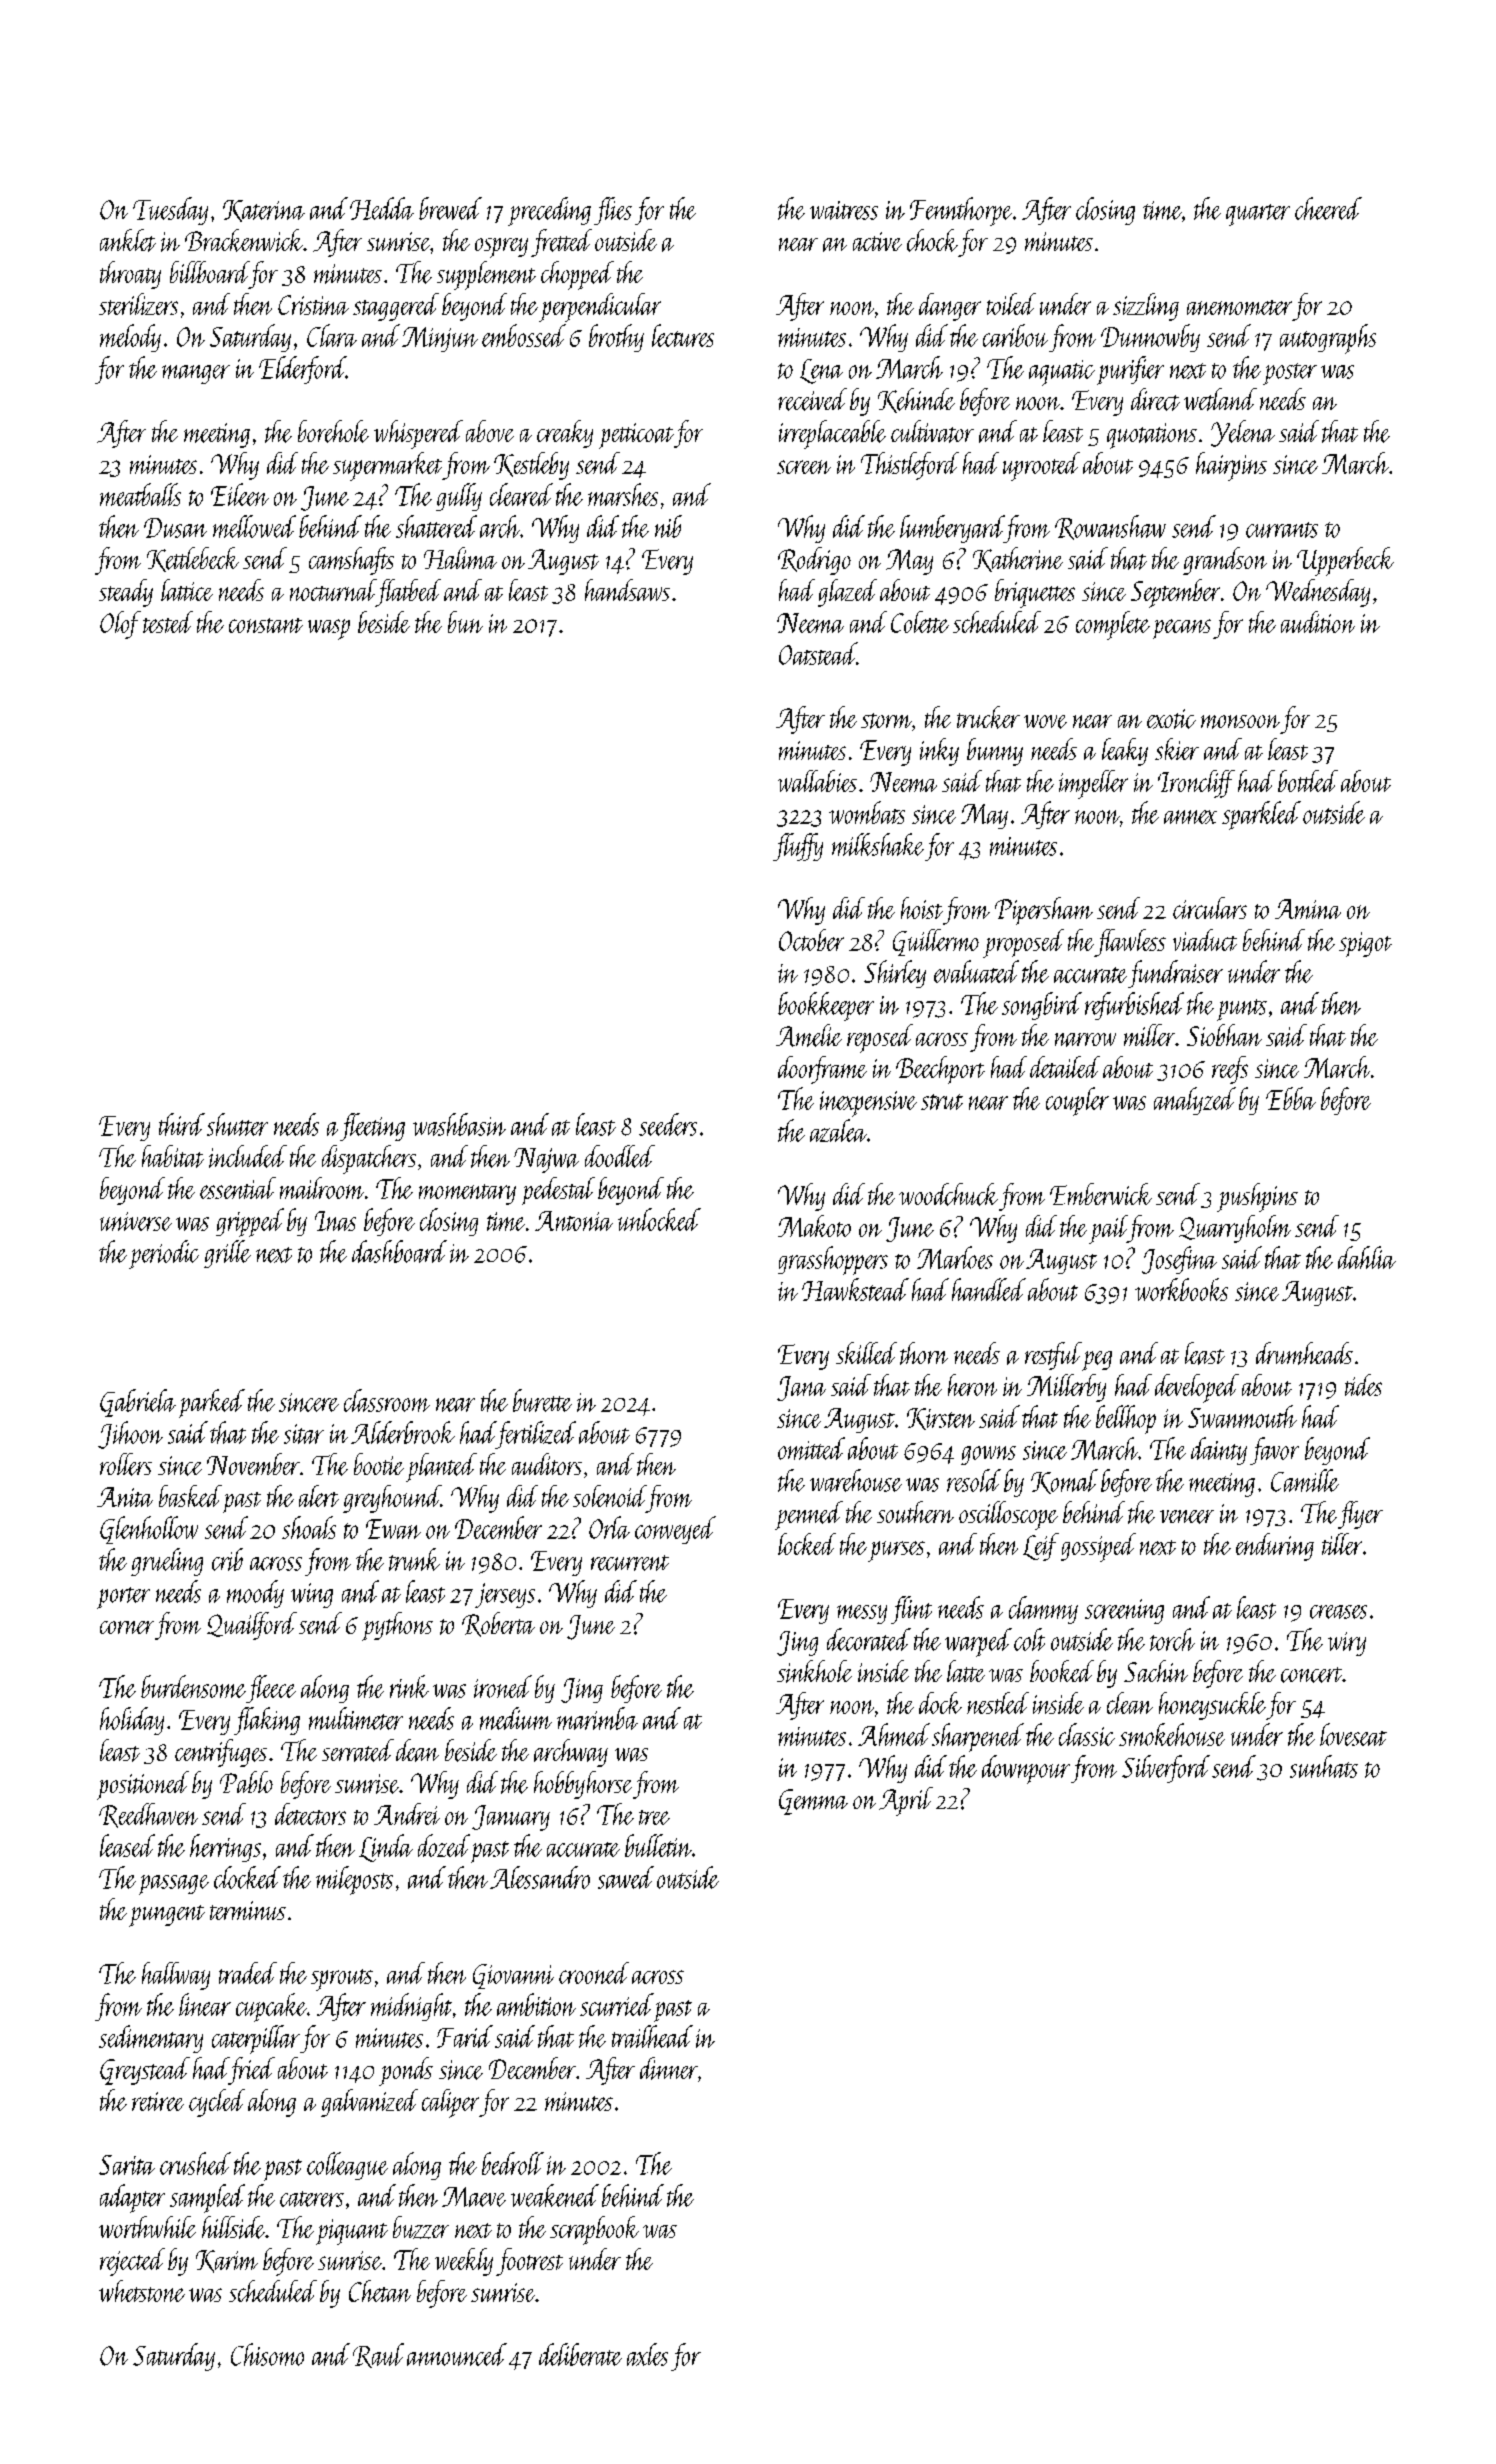  What do you see at coordinates (894, 1734) in the image?
I see `Ahmed` at bounding box center [894, 1734].
